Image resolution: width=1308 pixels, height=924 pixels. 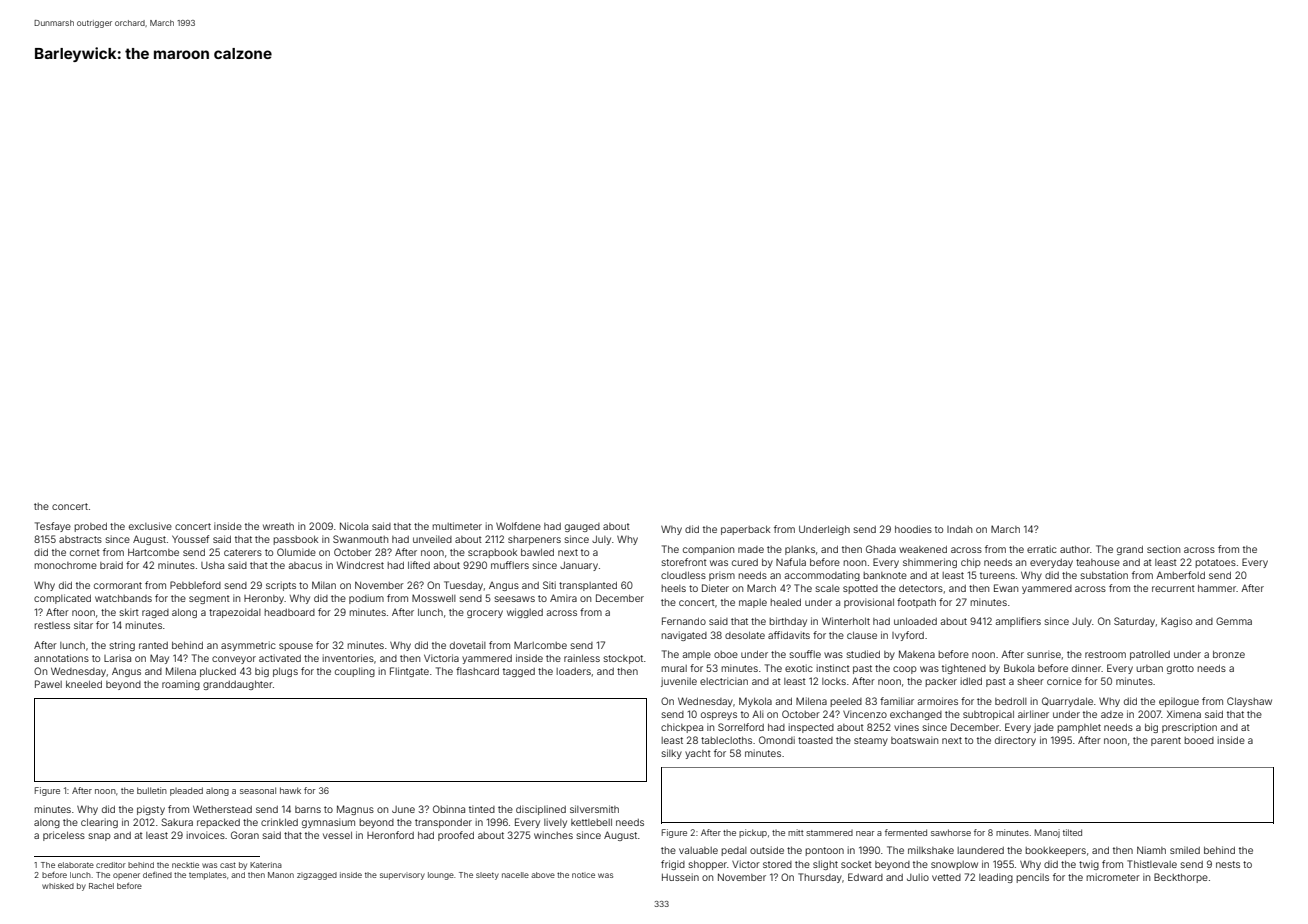 What do you see at coordinates (289, 612) in the screenshot?
I see `headboard` at bounding box center [289, 612].
